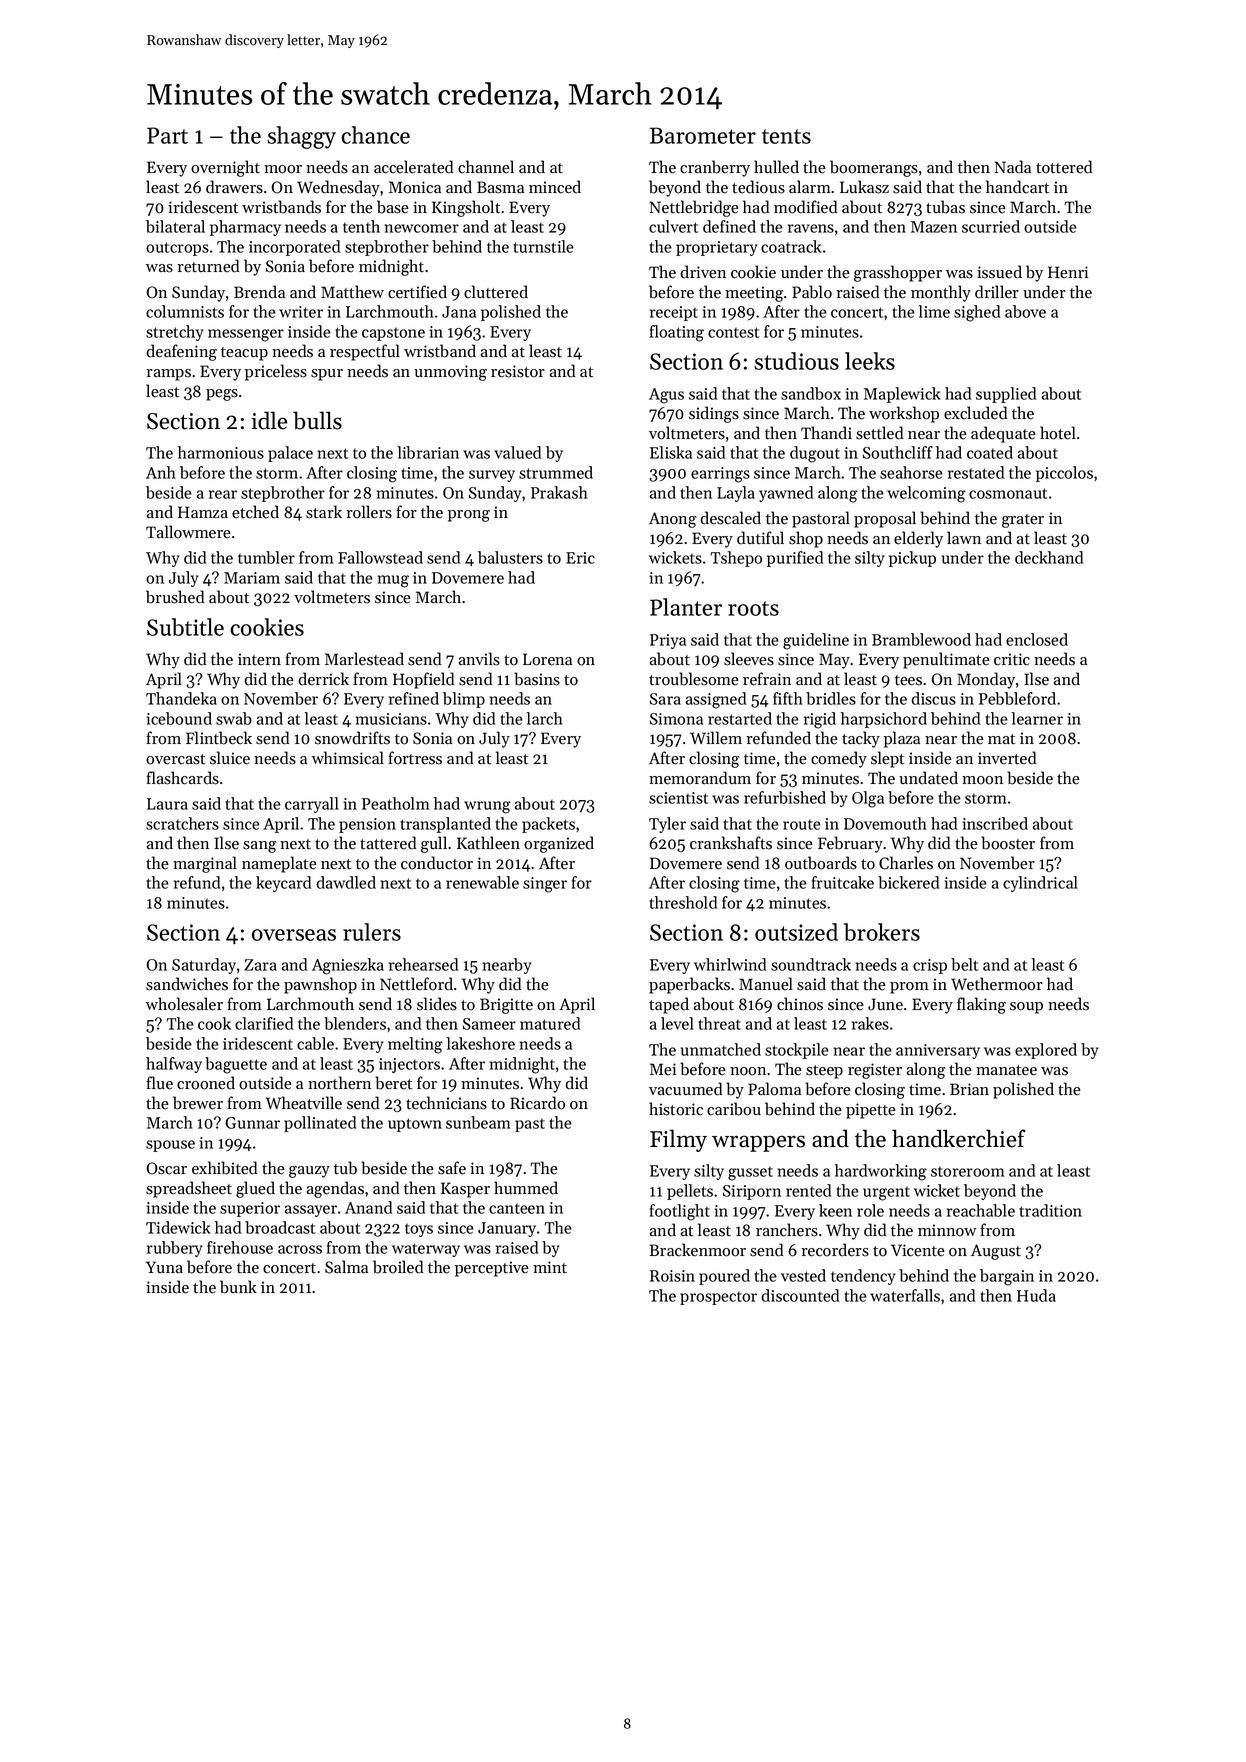  What do you see at coordinates (320, 1124) in the screenshot?
I see `pollinated` at bounding box center [320, 1124].
